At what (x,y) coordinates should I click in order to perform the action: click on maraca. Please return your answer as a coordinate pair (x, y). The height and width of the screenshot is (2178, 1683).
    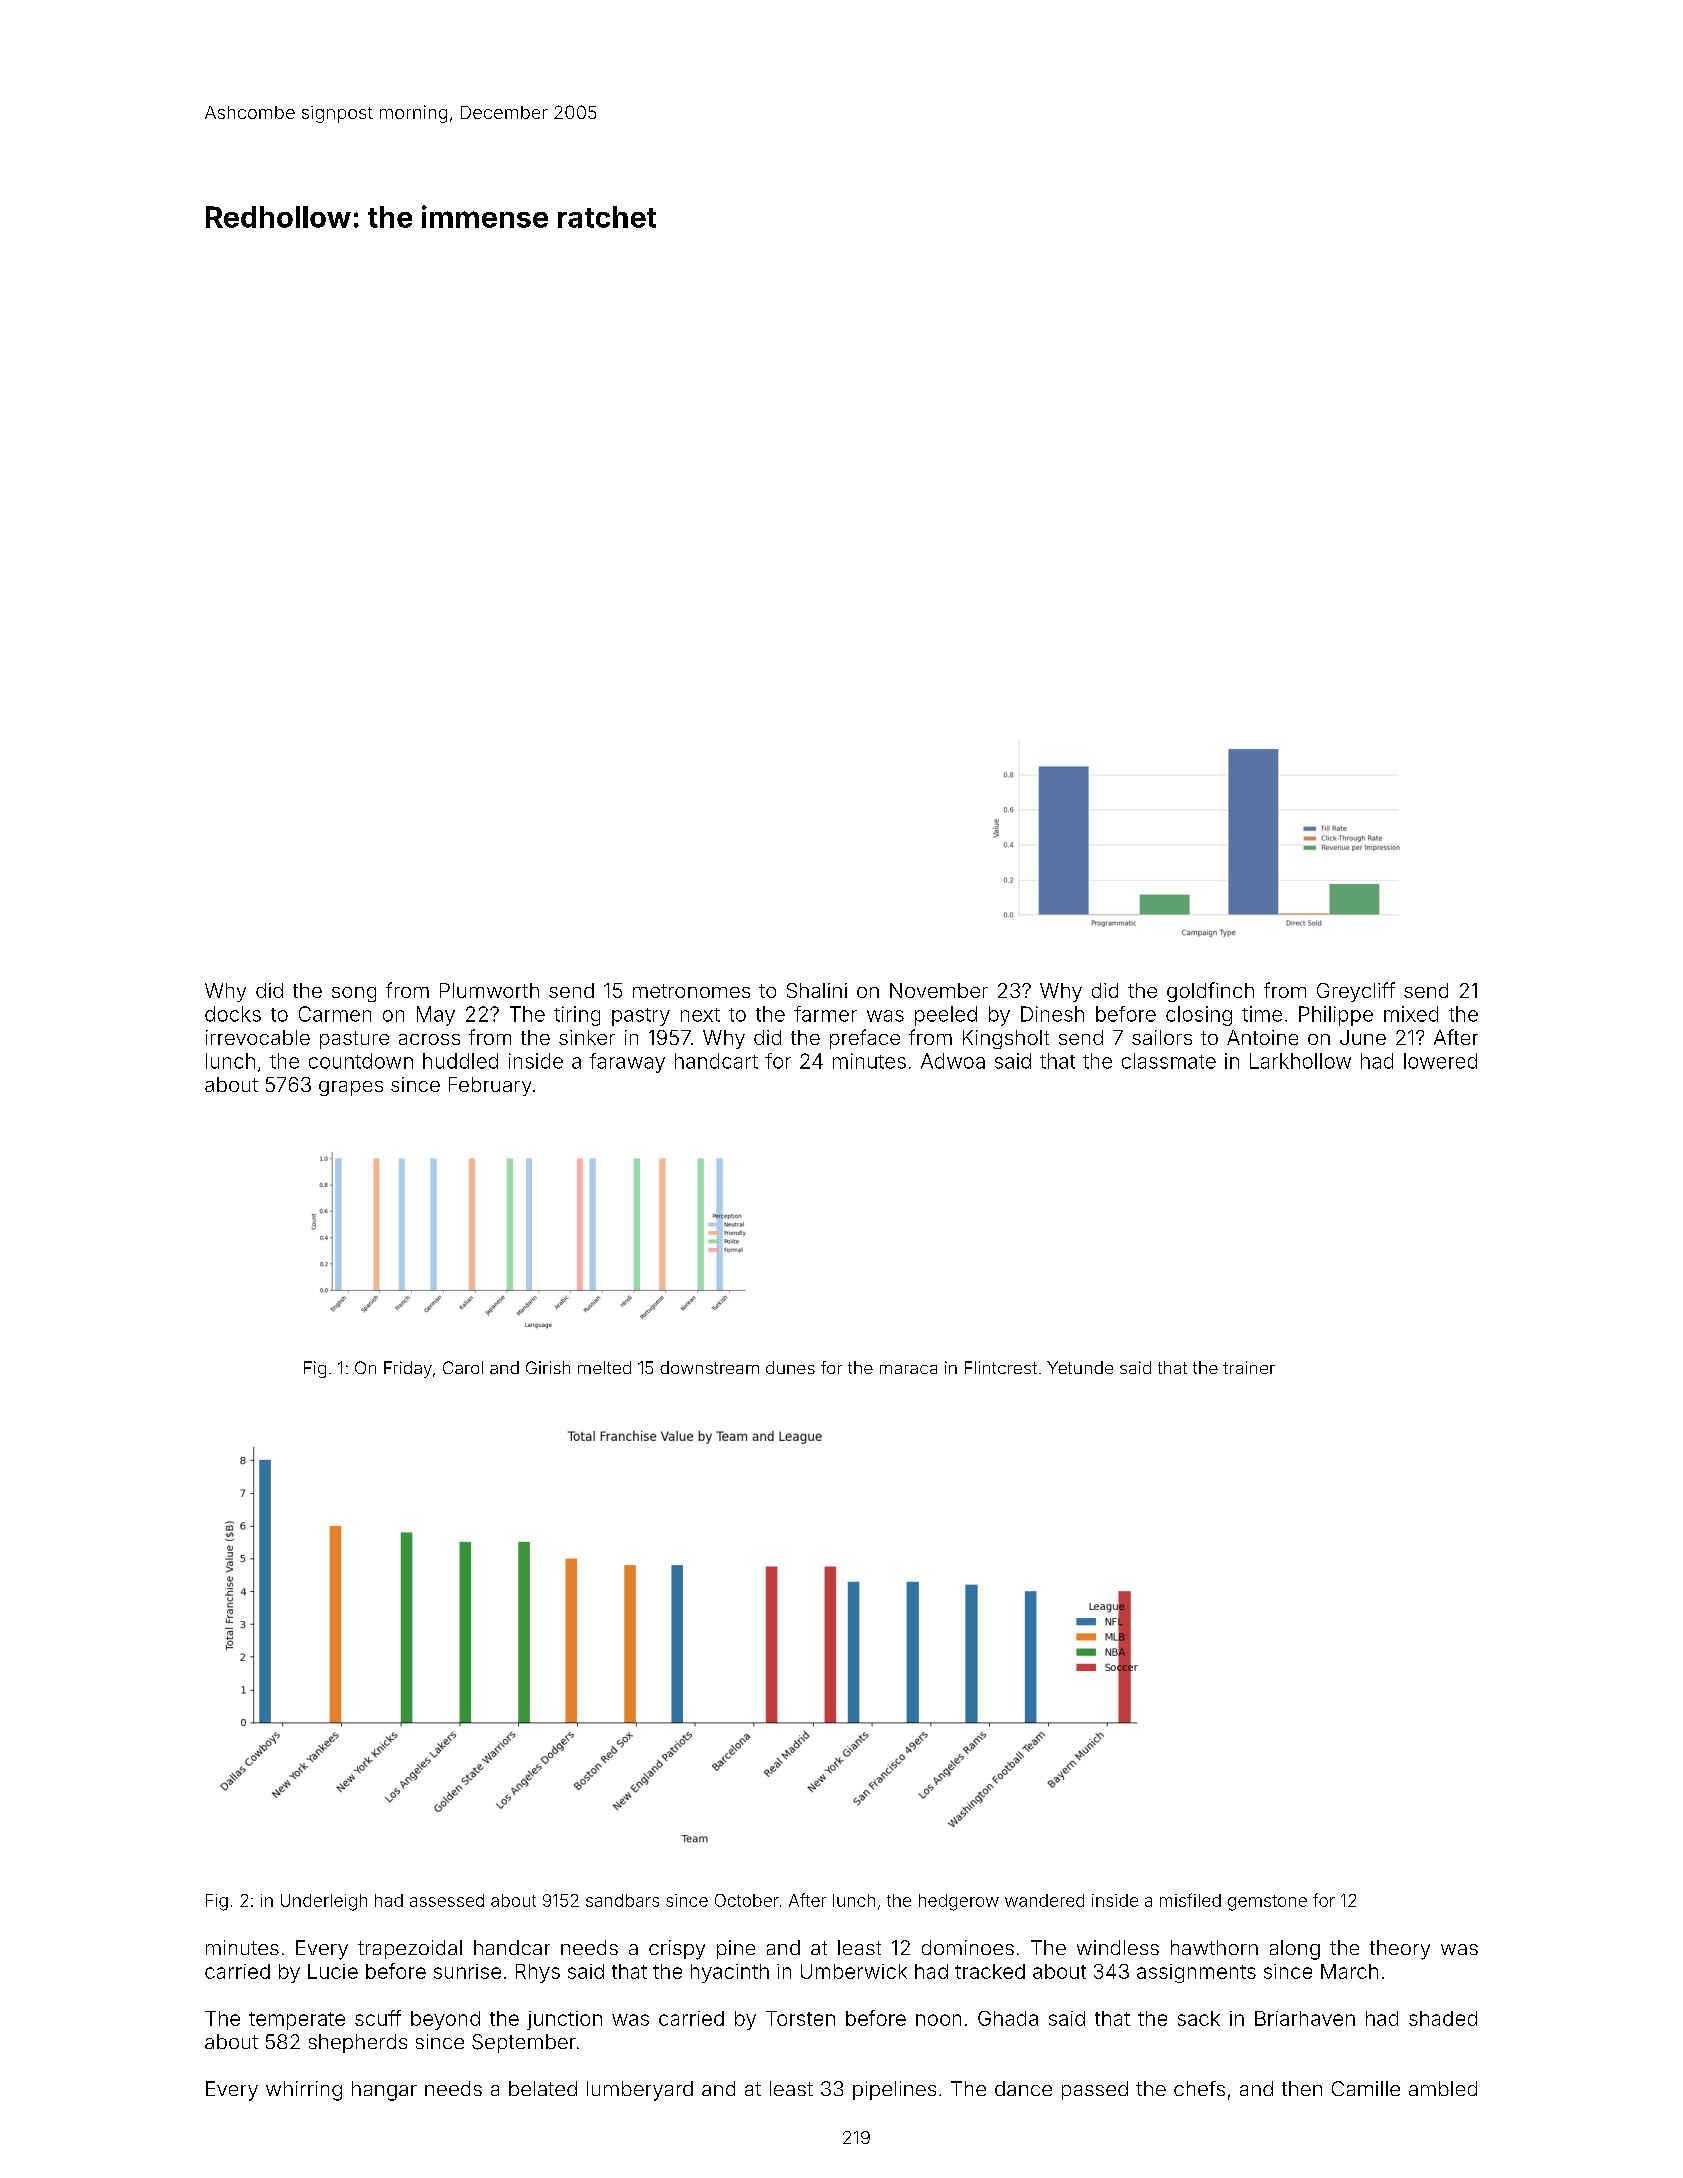
    Looking at the image, I should click on (908, 1369).
